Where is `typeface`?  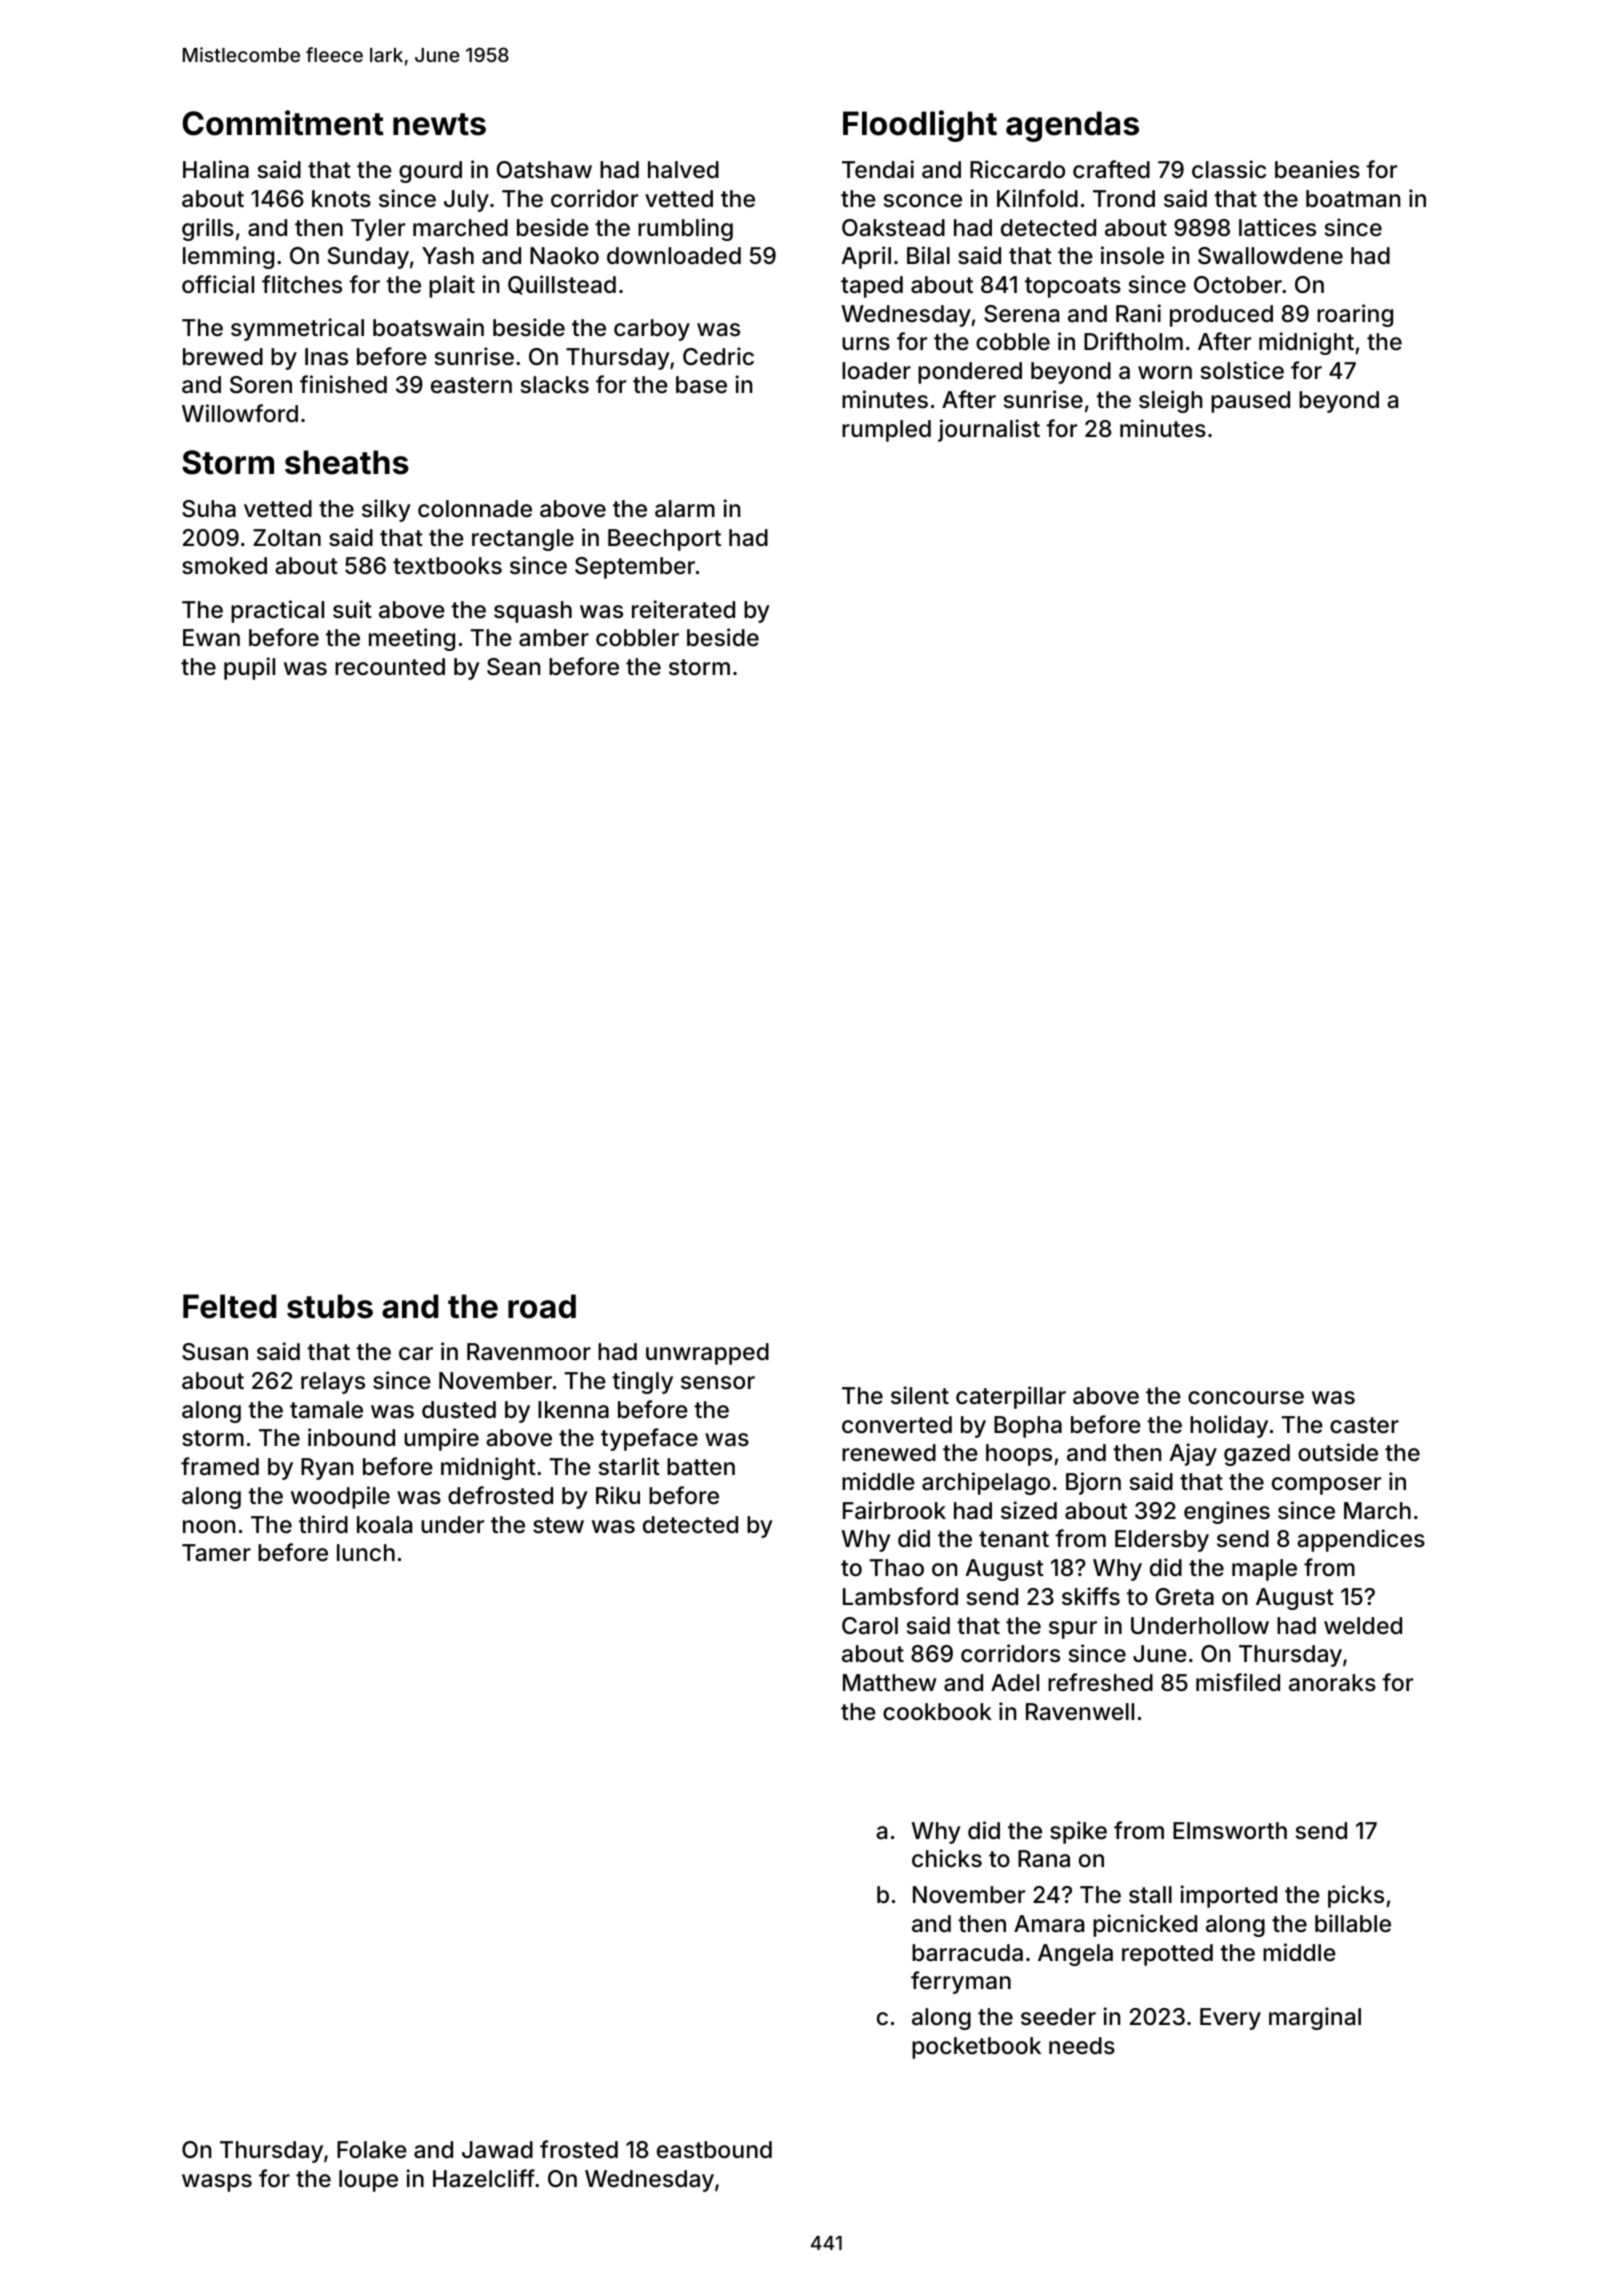
typeface is located at coordinates (649, 1439).
